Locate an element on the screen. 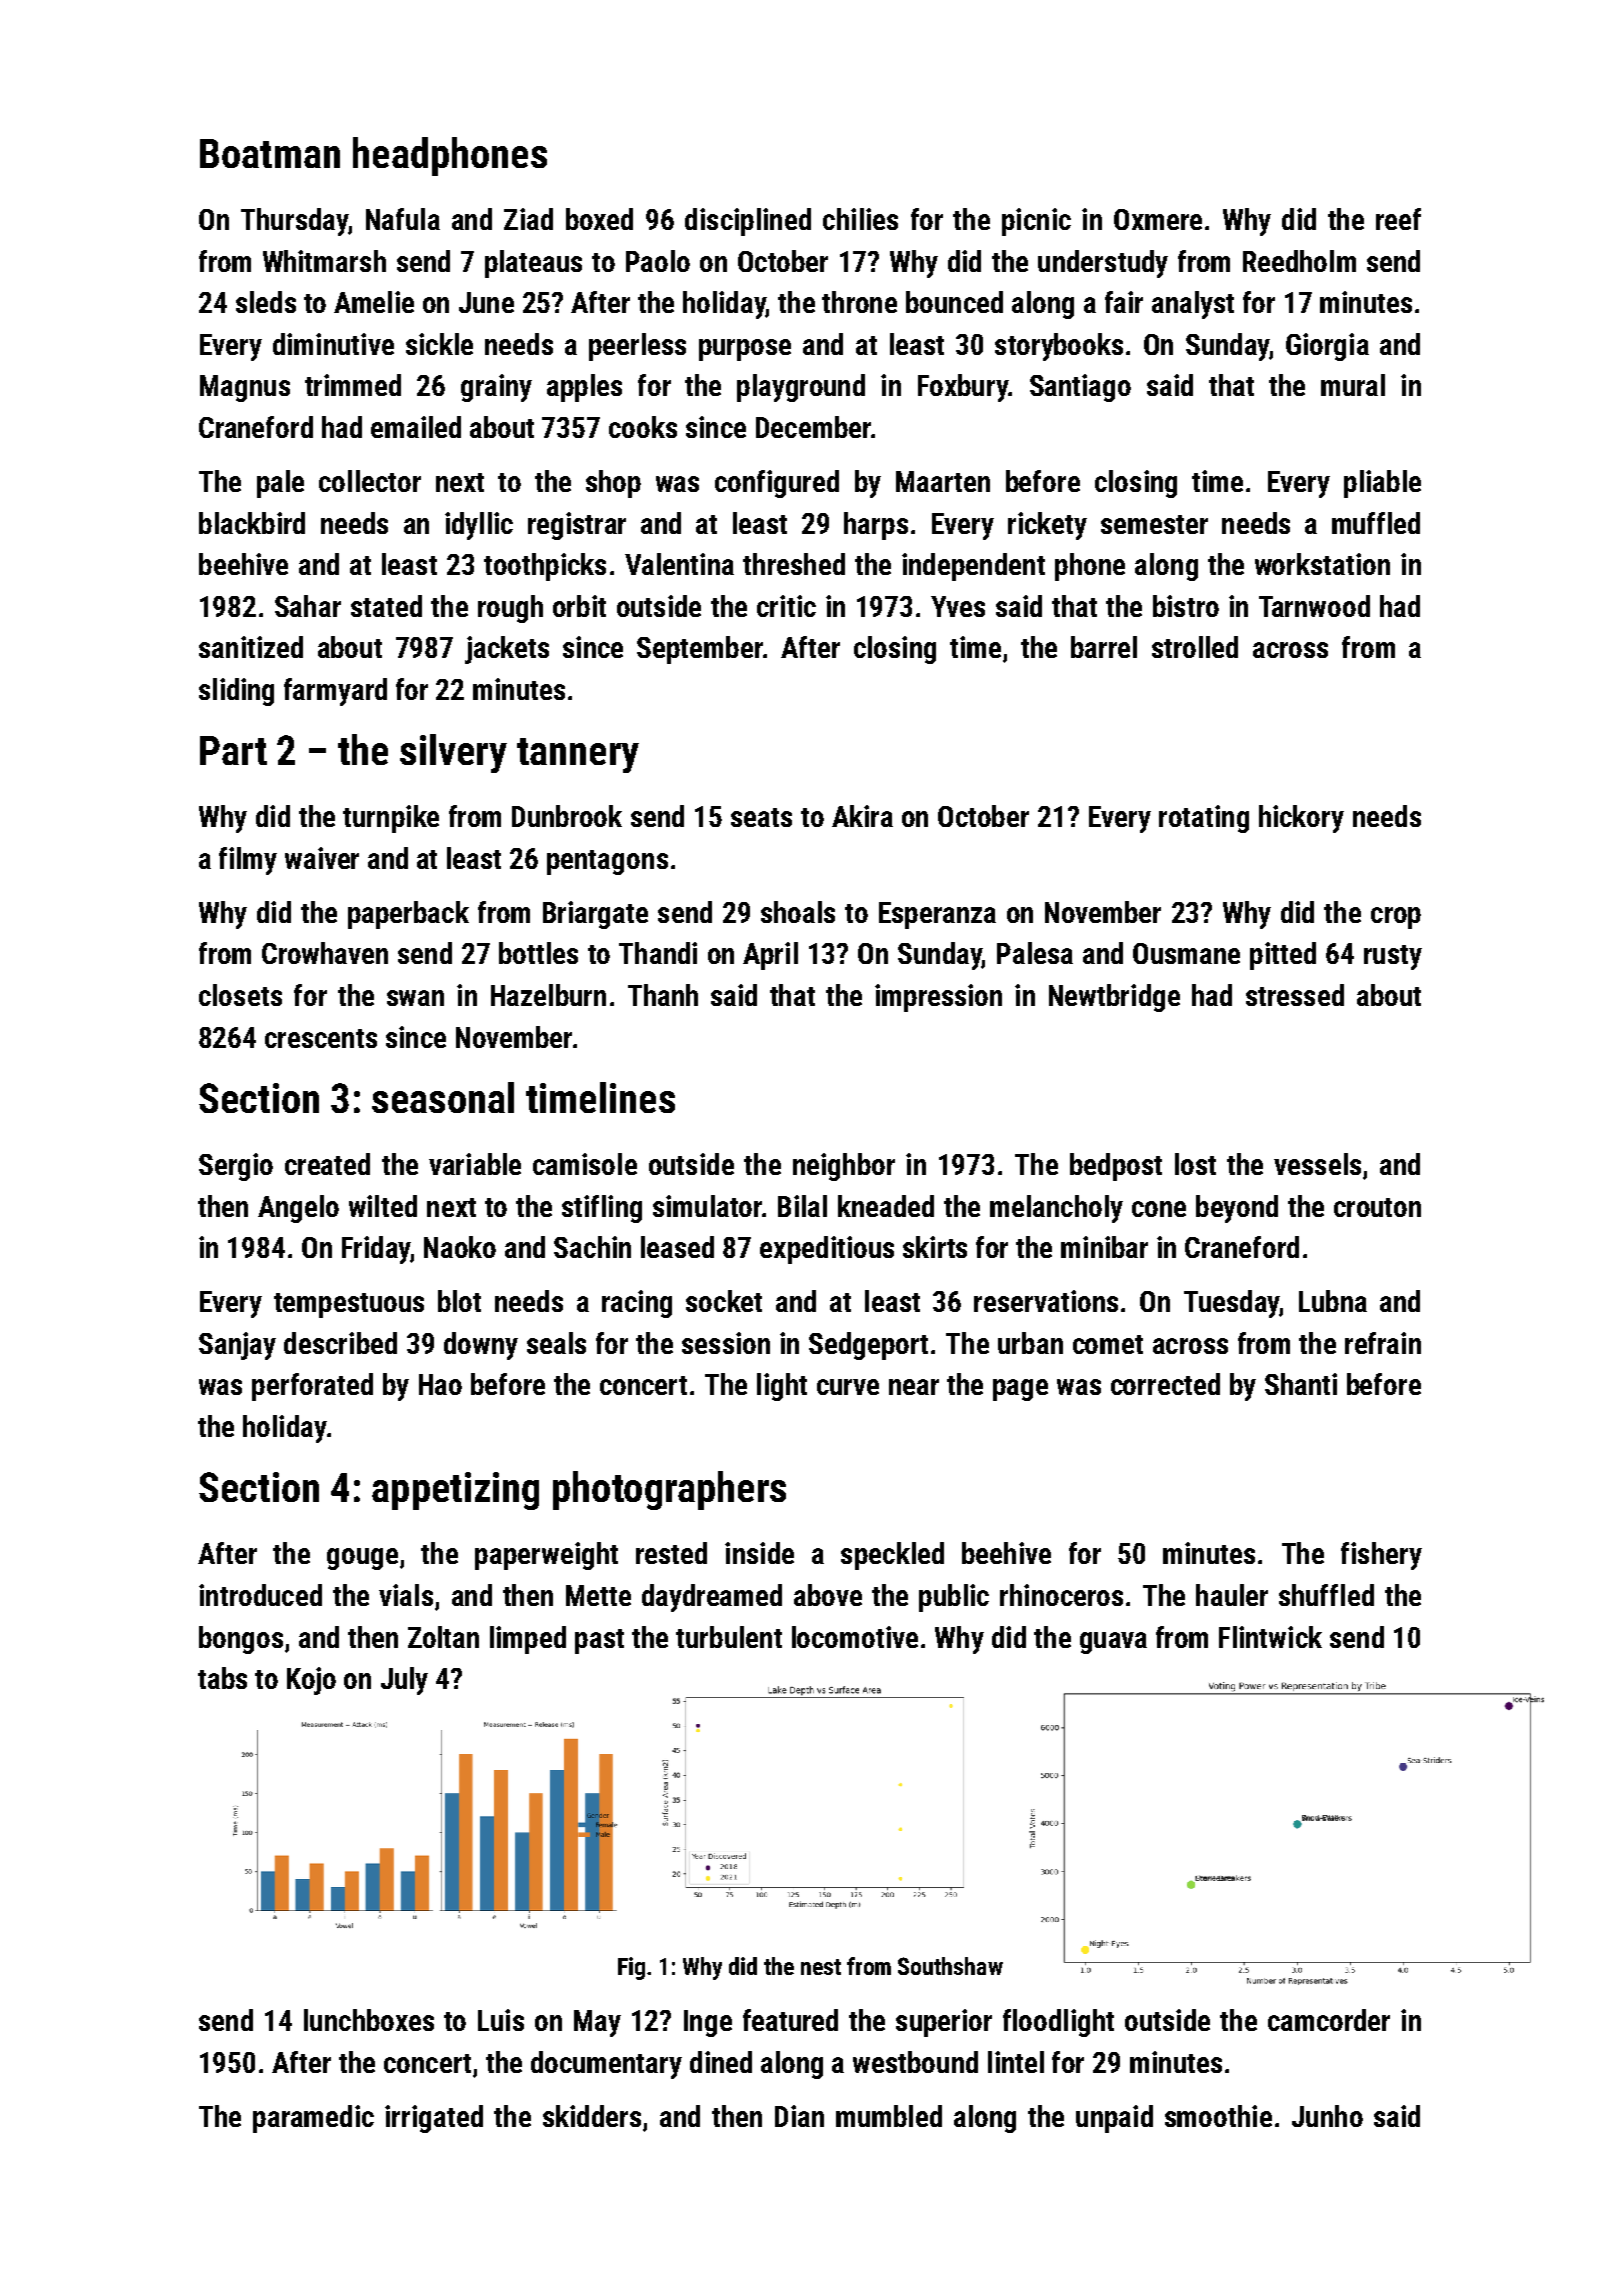 The height and width of the screenshot is (2292, 1620). fair is located at coordinates (1124, 302).
